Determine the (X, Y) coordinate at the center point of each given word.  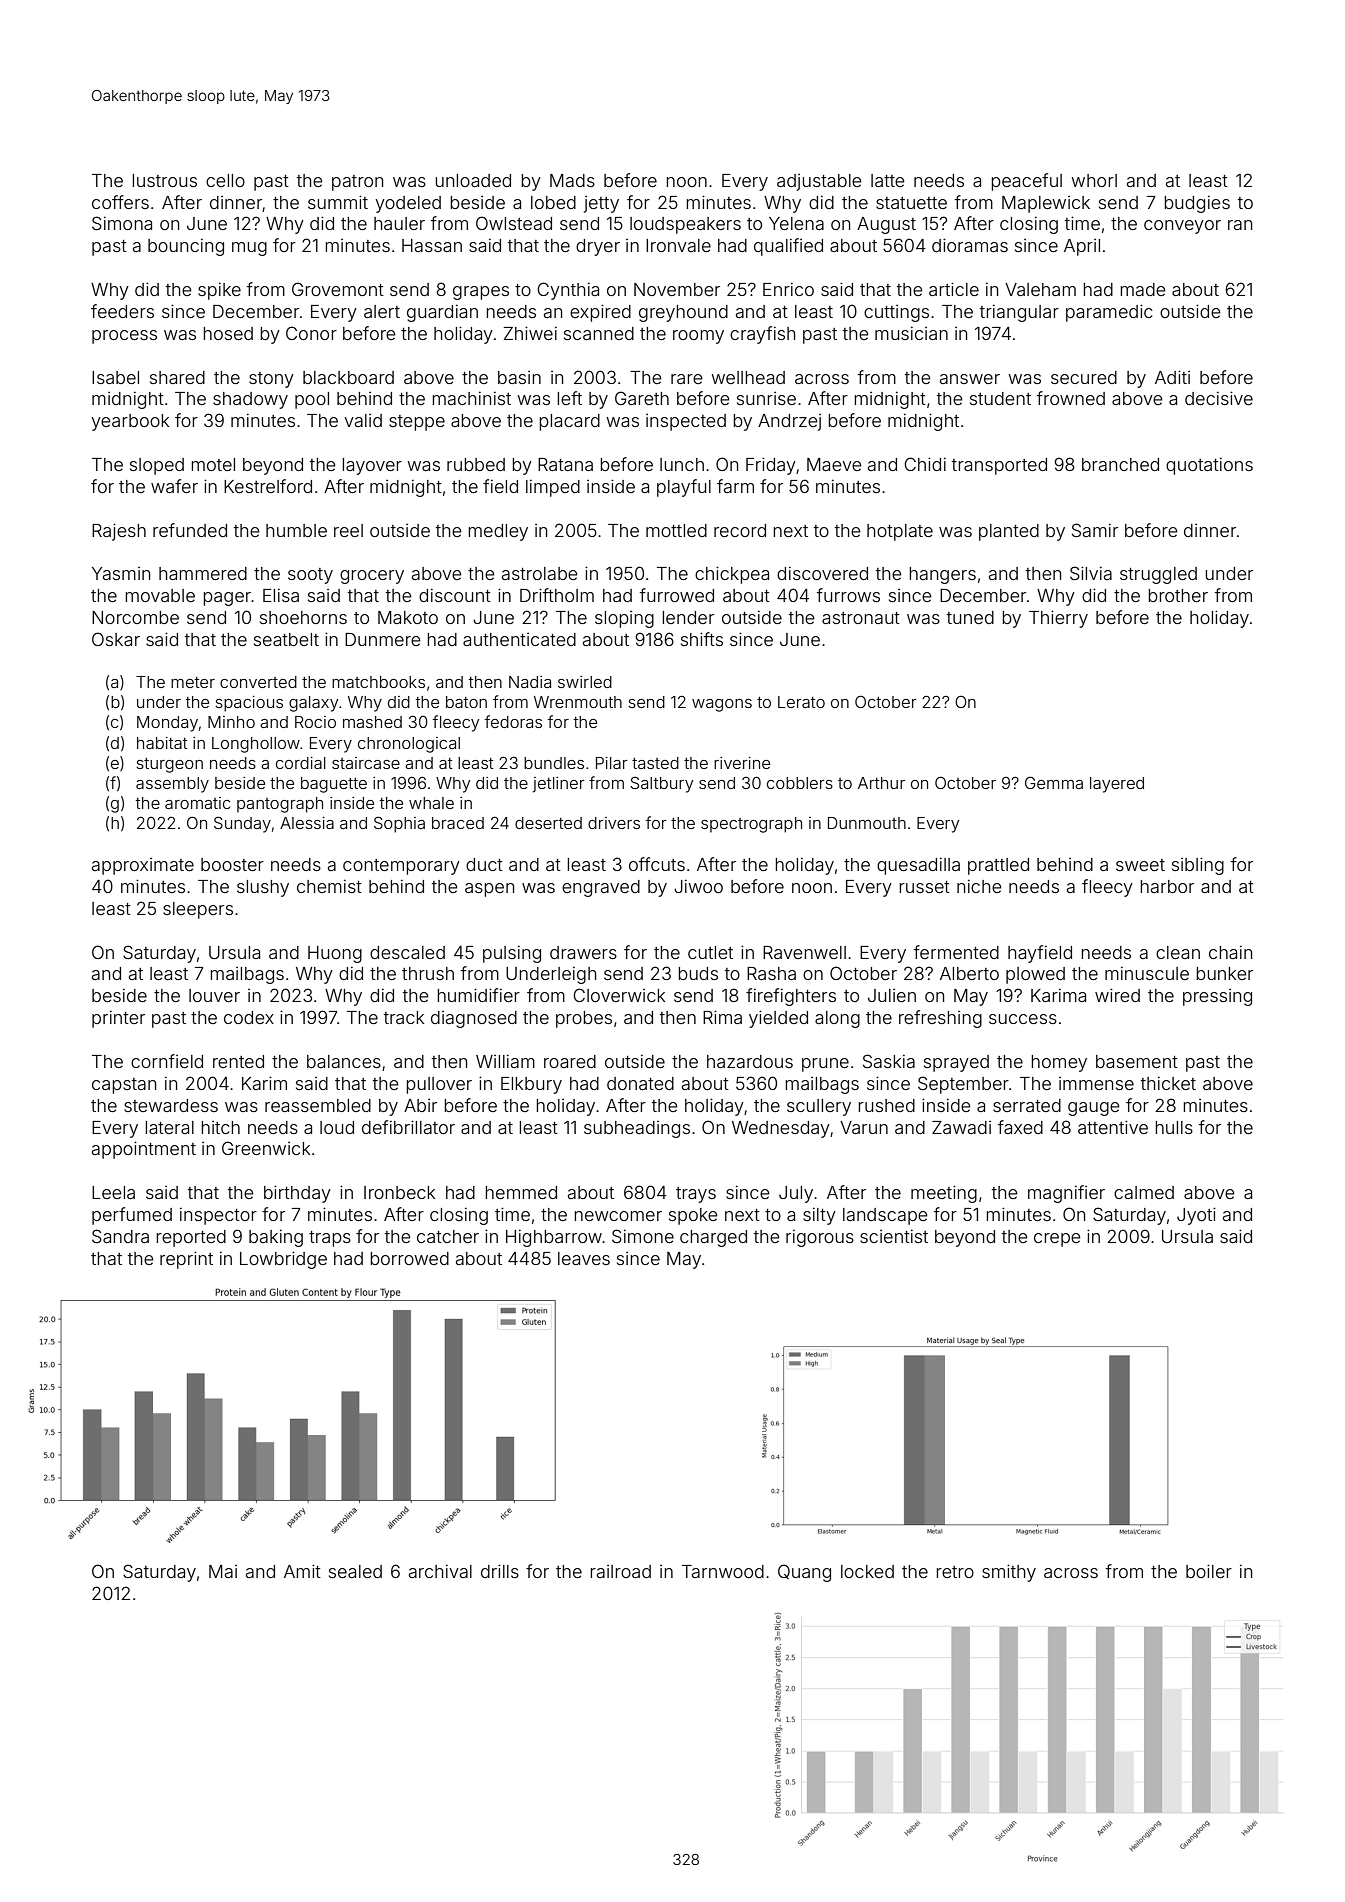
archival (440, 1571)
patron (357, 183)
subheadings (637, 1129)
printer (118, 1019)
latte (888, 180)
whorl (1094, 180)
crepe (1057, 1240)
